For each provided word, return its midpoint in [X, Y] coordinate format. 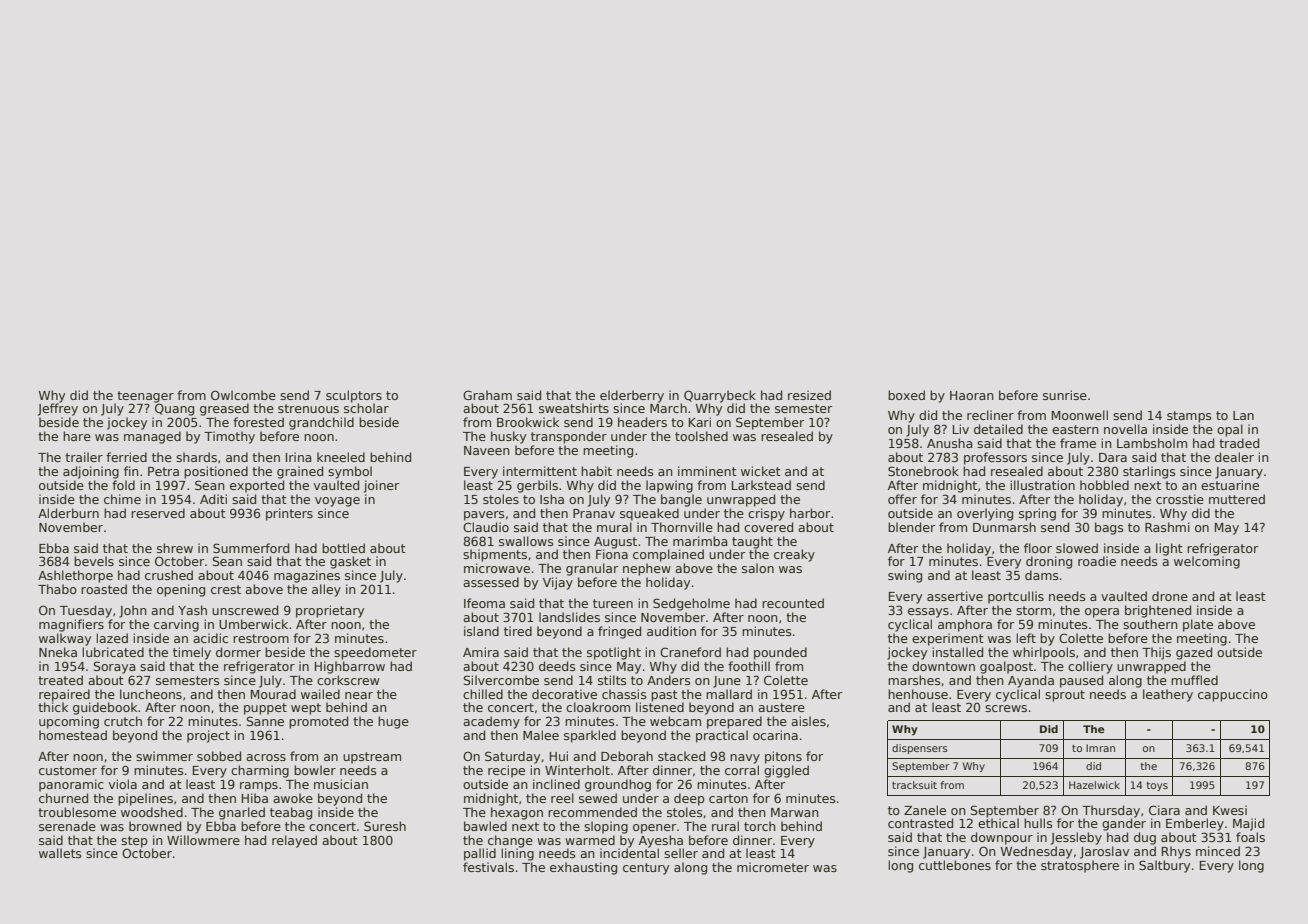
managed [152, 437]
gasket [350, 562]
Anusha [950, 443]
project [208, 736]
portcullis [1016, 597]
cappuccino [1233, 695]
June [727, 682]
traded [1239, 443]
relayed [294, 841]
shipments [495, 555]
